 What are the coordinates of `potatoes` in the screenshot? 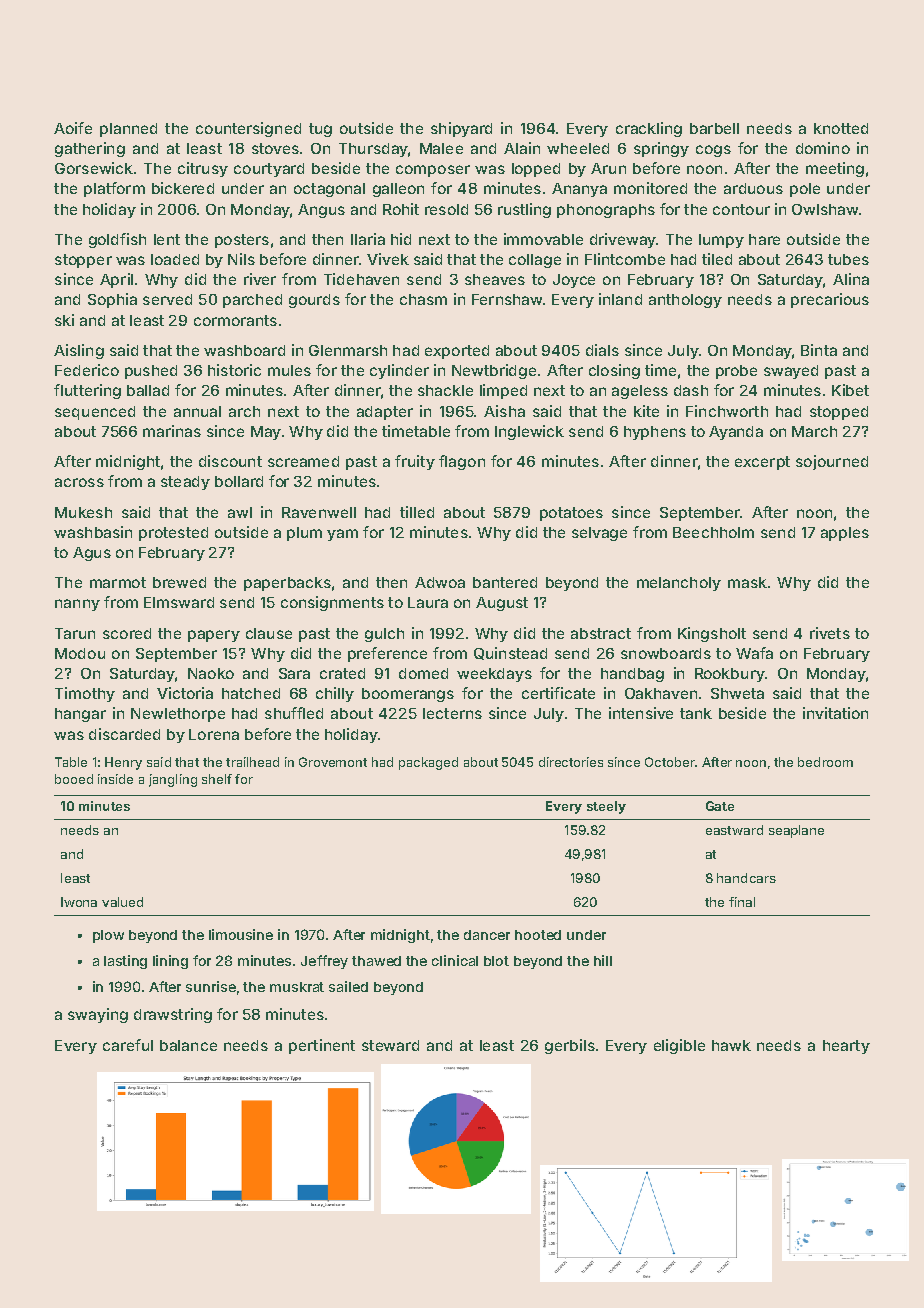 It's located at (571, 514).
